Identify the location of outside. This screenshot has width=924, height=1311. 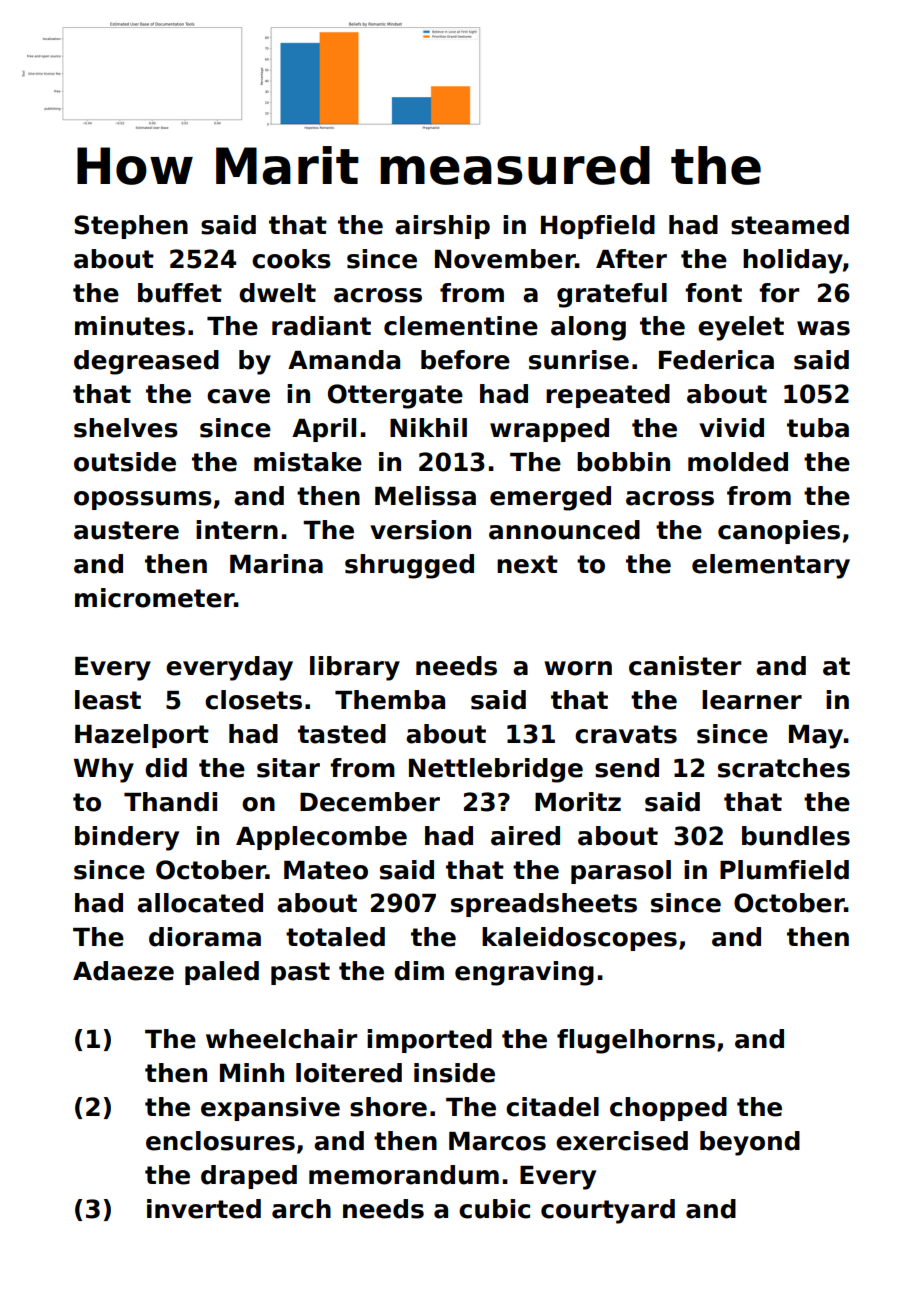
(125, 462).
